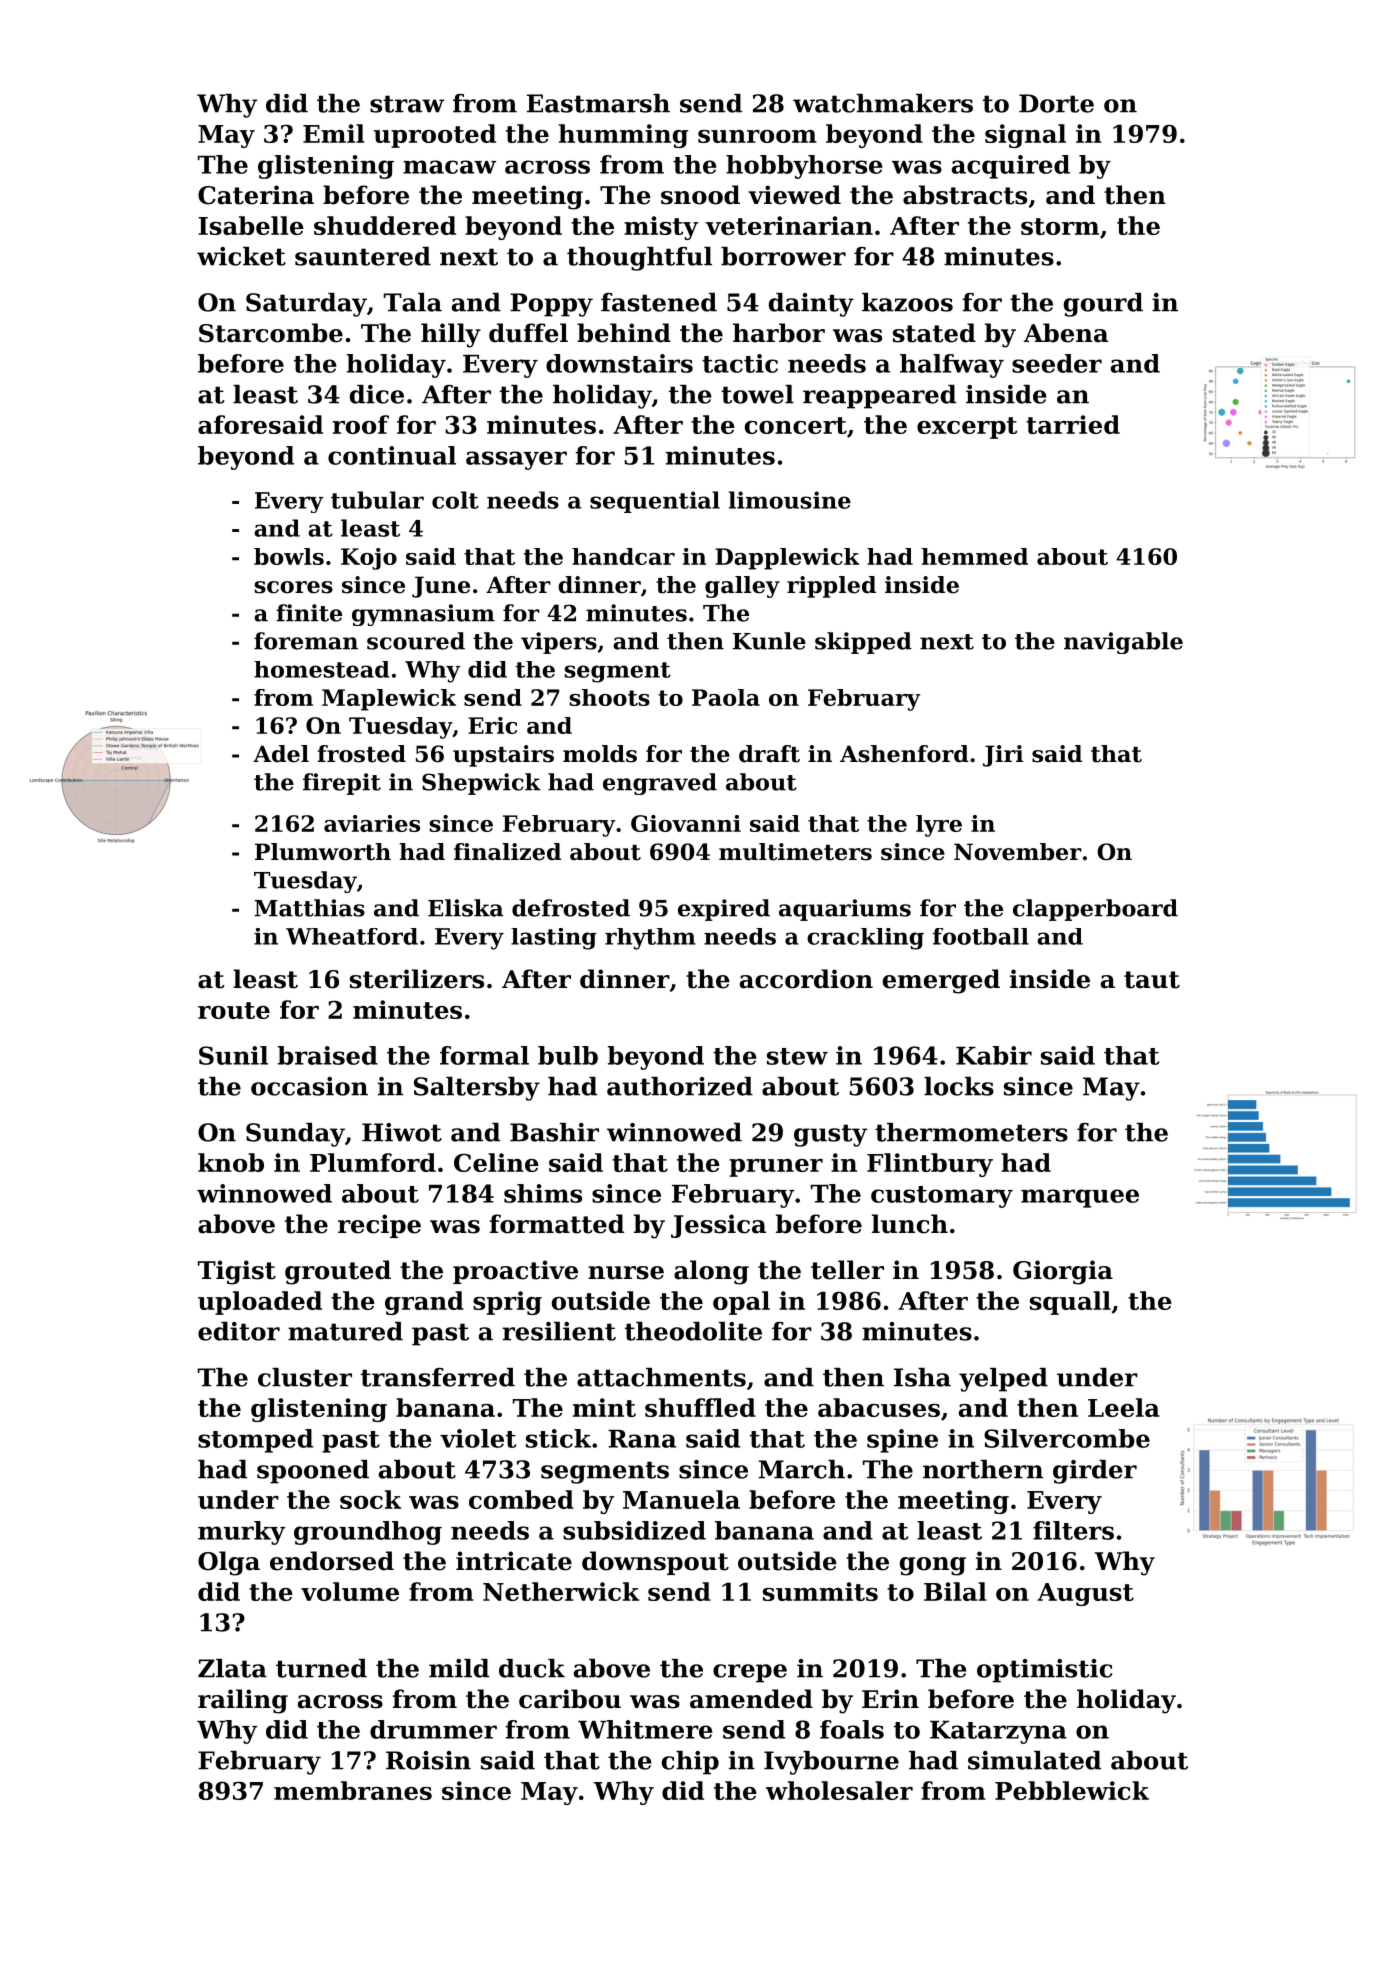  Describe the element at coordinates (459, 1668) in the page. I see `mild` at that location.
